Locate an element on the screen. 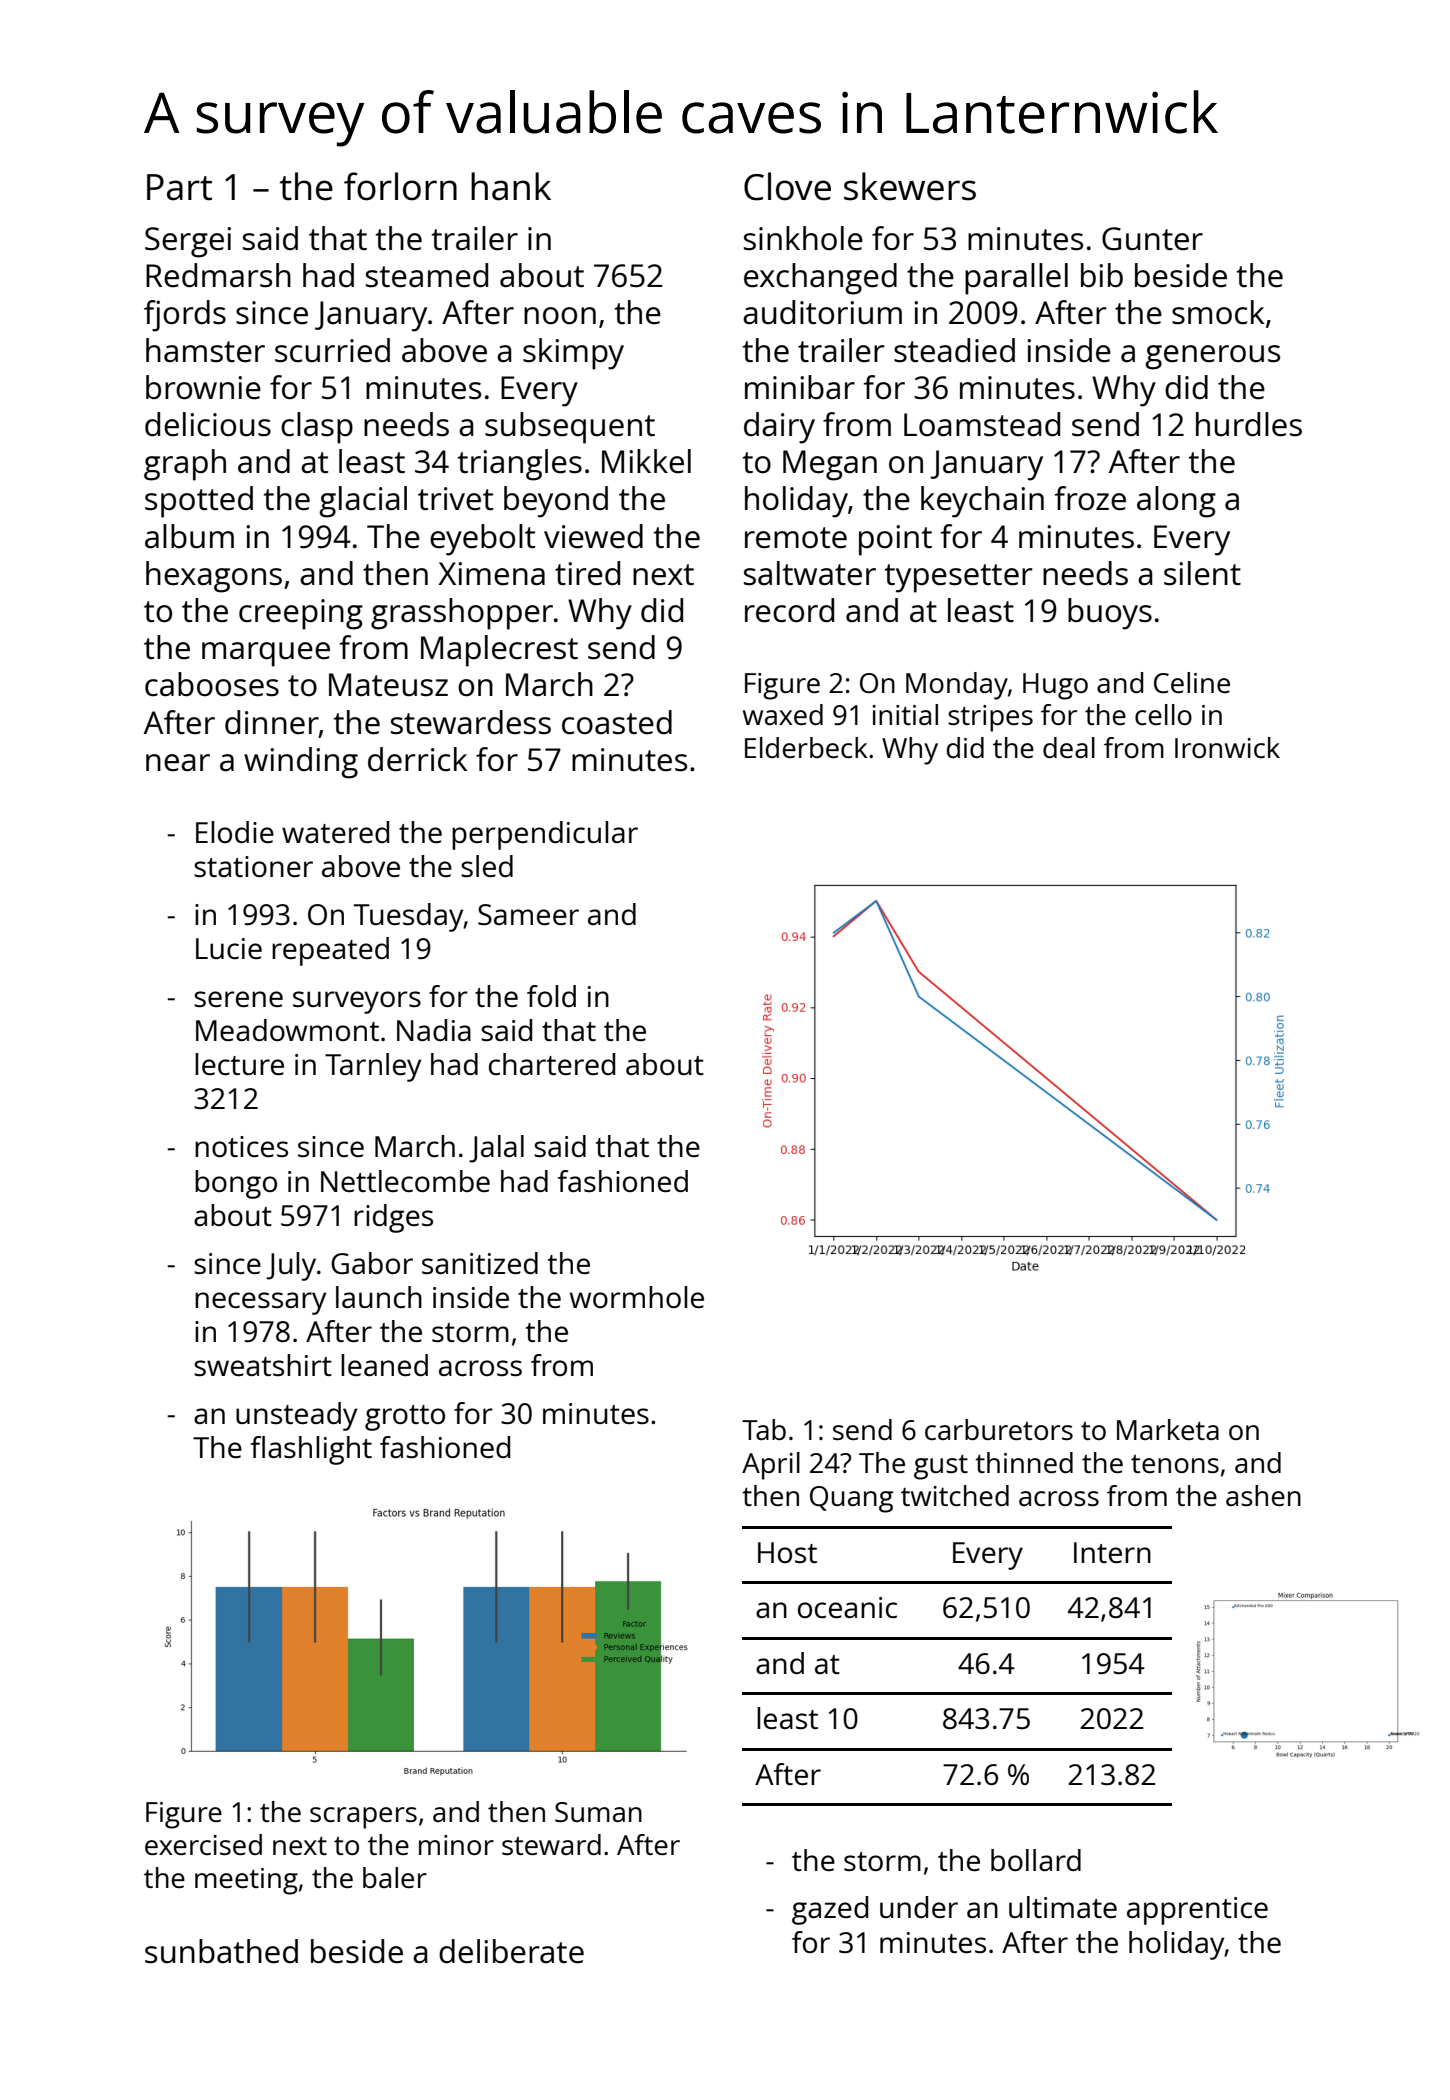 The width and height of the screenshot is (1450, 2100). exercised is located at coordinates (203, 1844).
